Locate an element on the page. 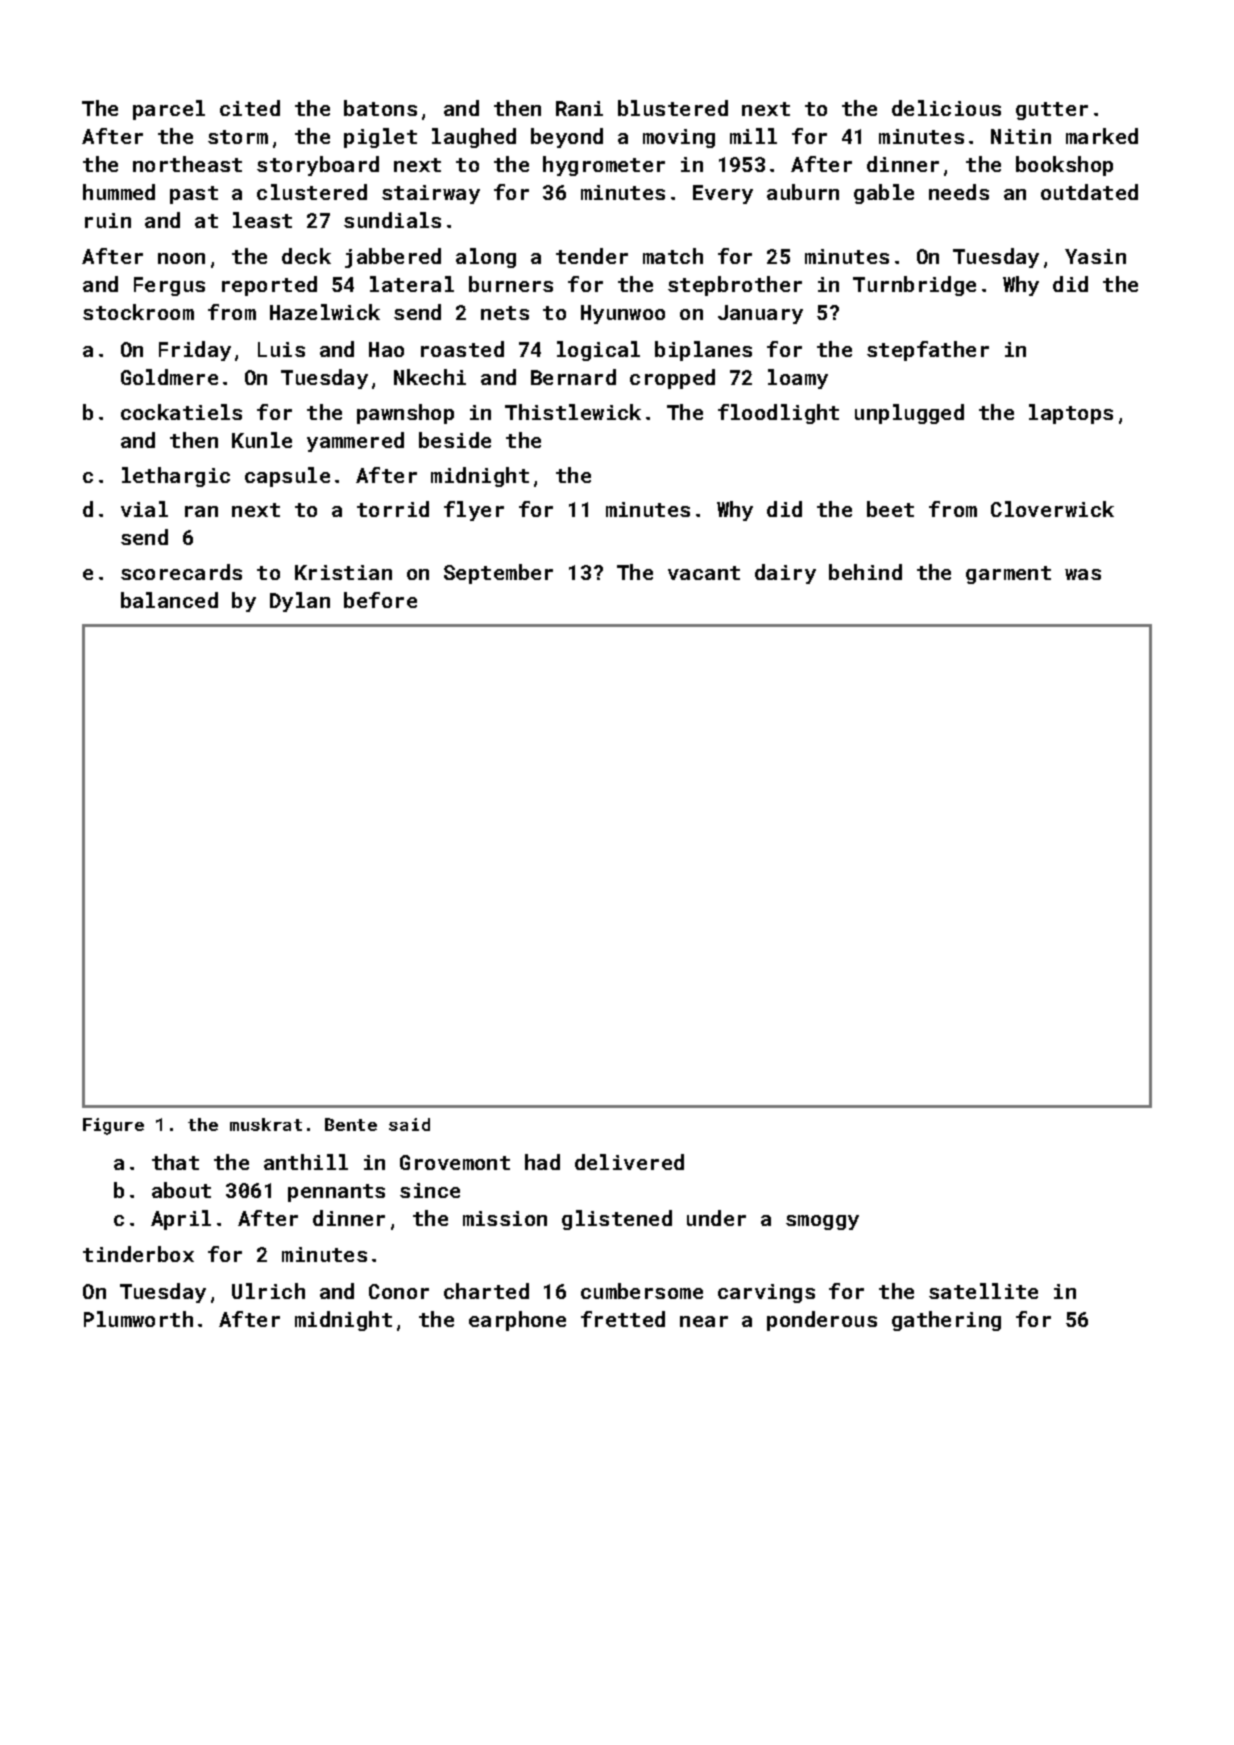 This document has width=1234, height=1745. marked is located at coordinates (1102, 136).
